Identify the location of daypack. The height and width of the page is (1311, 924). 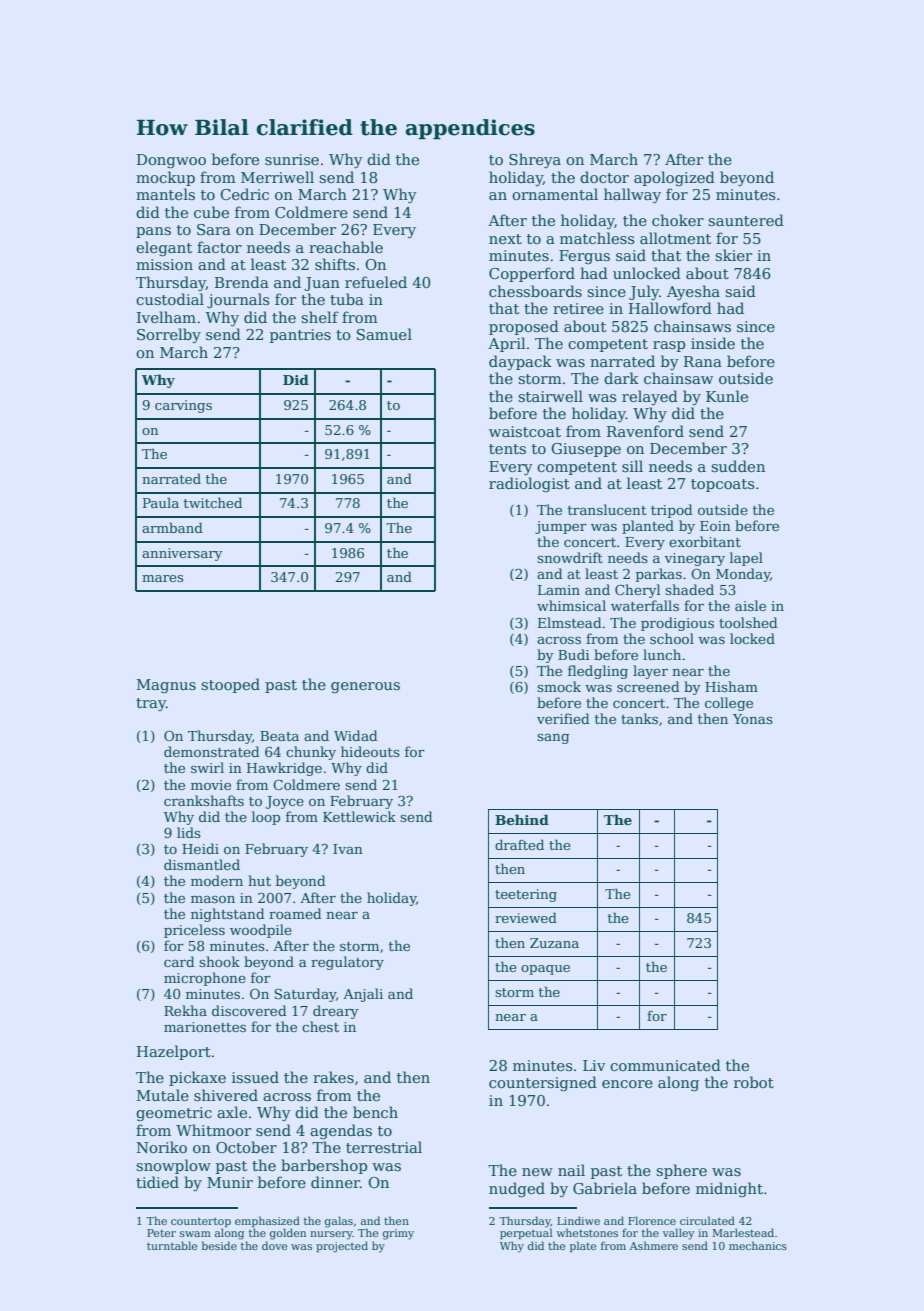
(520, 362).
